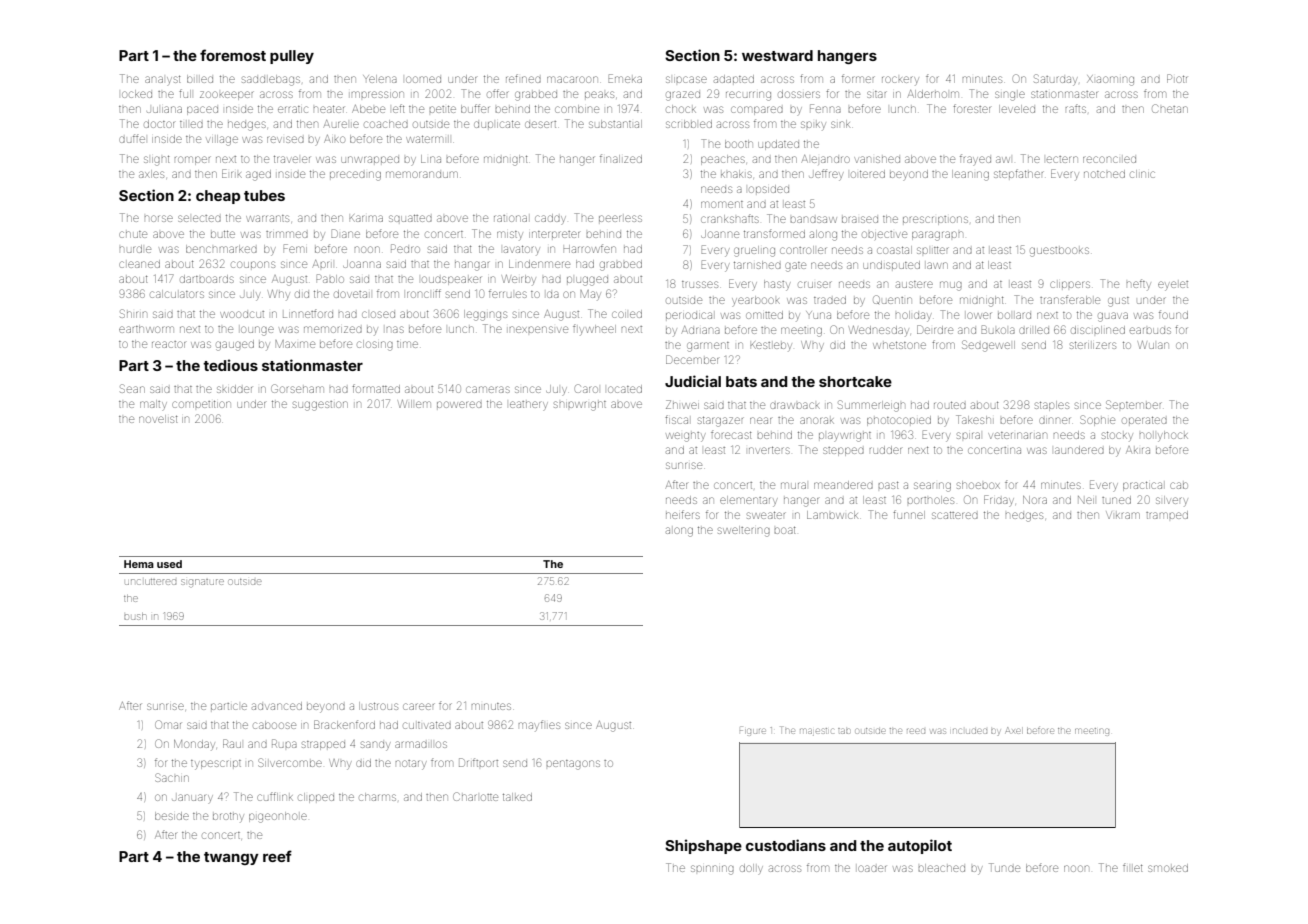 This image has height=924, width=1308. I want to click on competition, so click(201, 404).
